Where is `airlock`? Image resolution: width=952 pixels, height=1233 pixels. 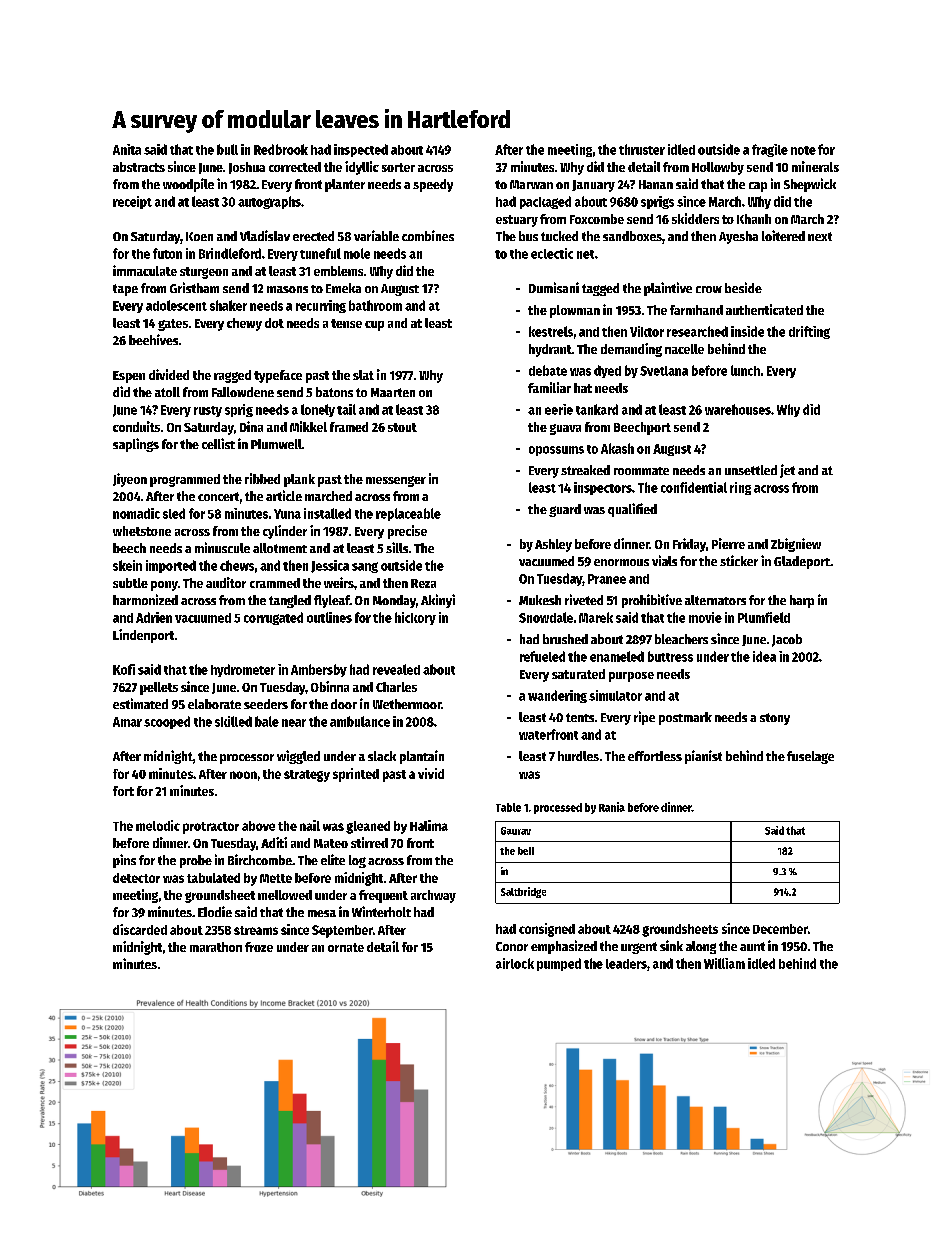
airlock is located at coordinates (515, 963).
